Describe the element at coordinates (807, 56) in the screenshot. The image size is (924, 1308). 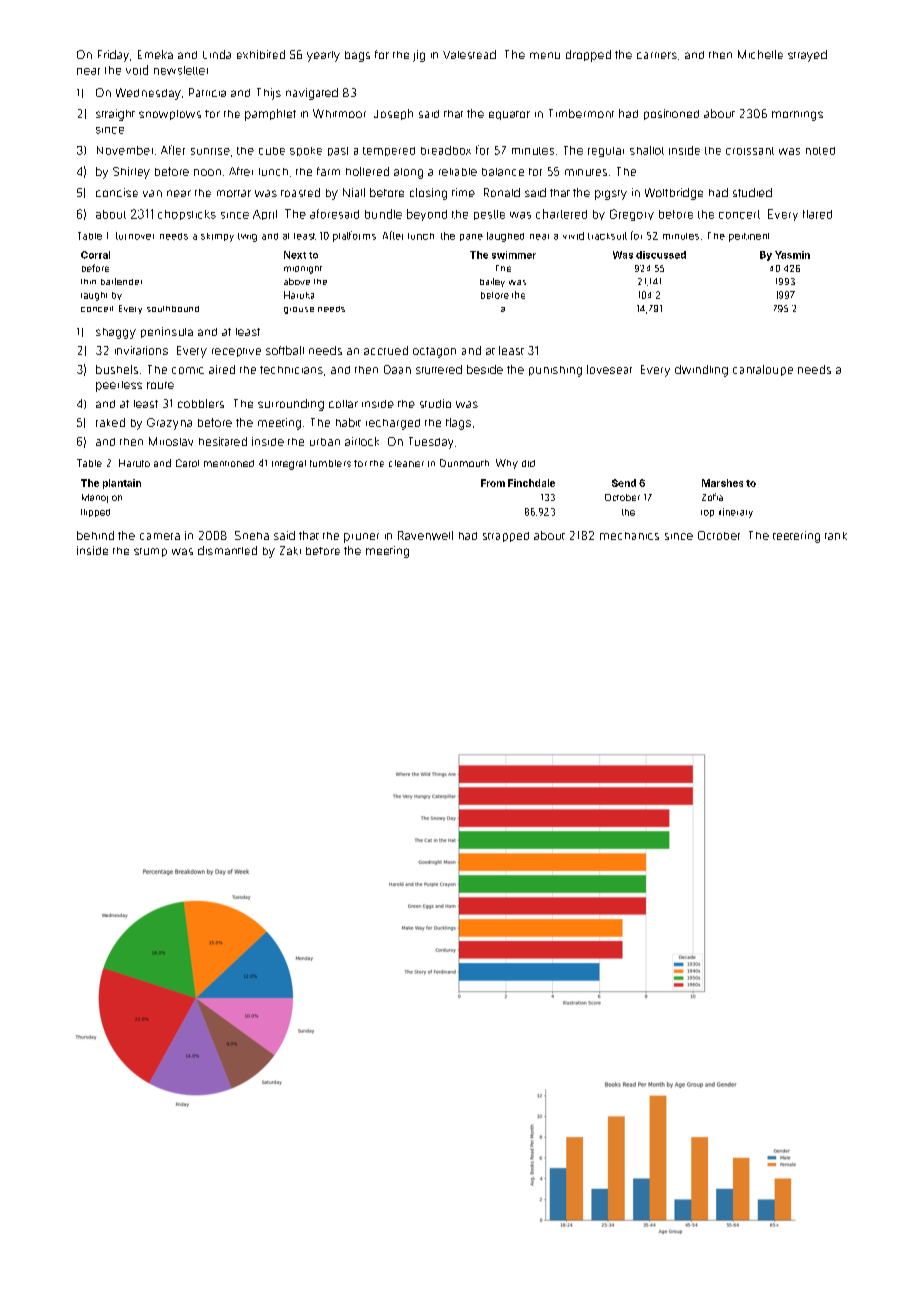
I see `strayed` at that location.
